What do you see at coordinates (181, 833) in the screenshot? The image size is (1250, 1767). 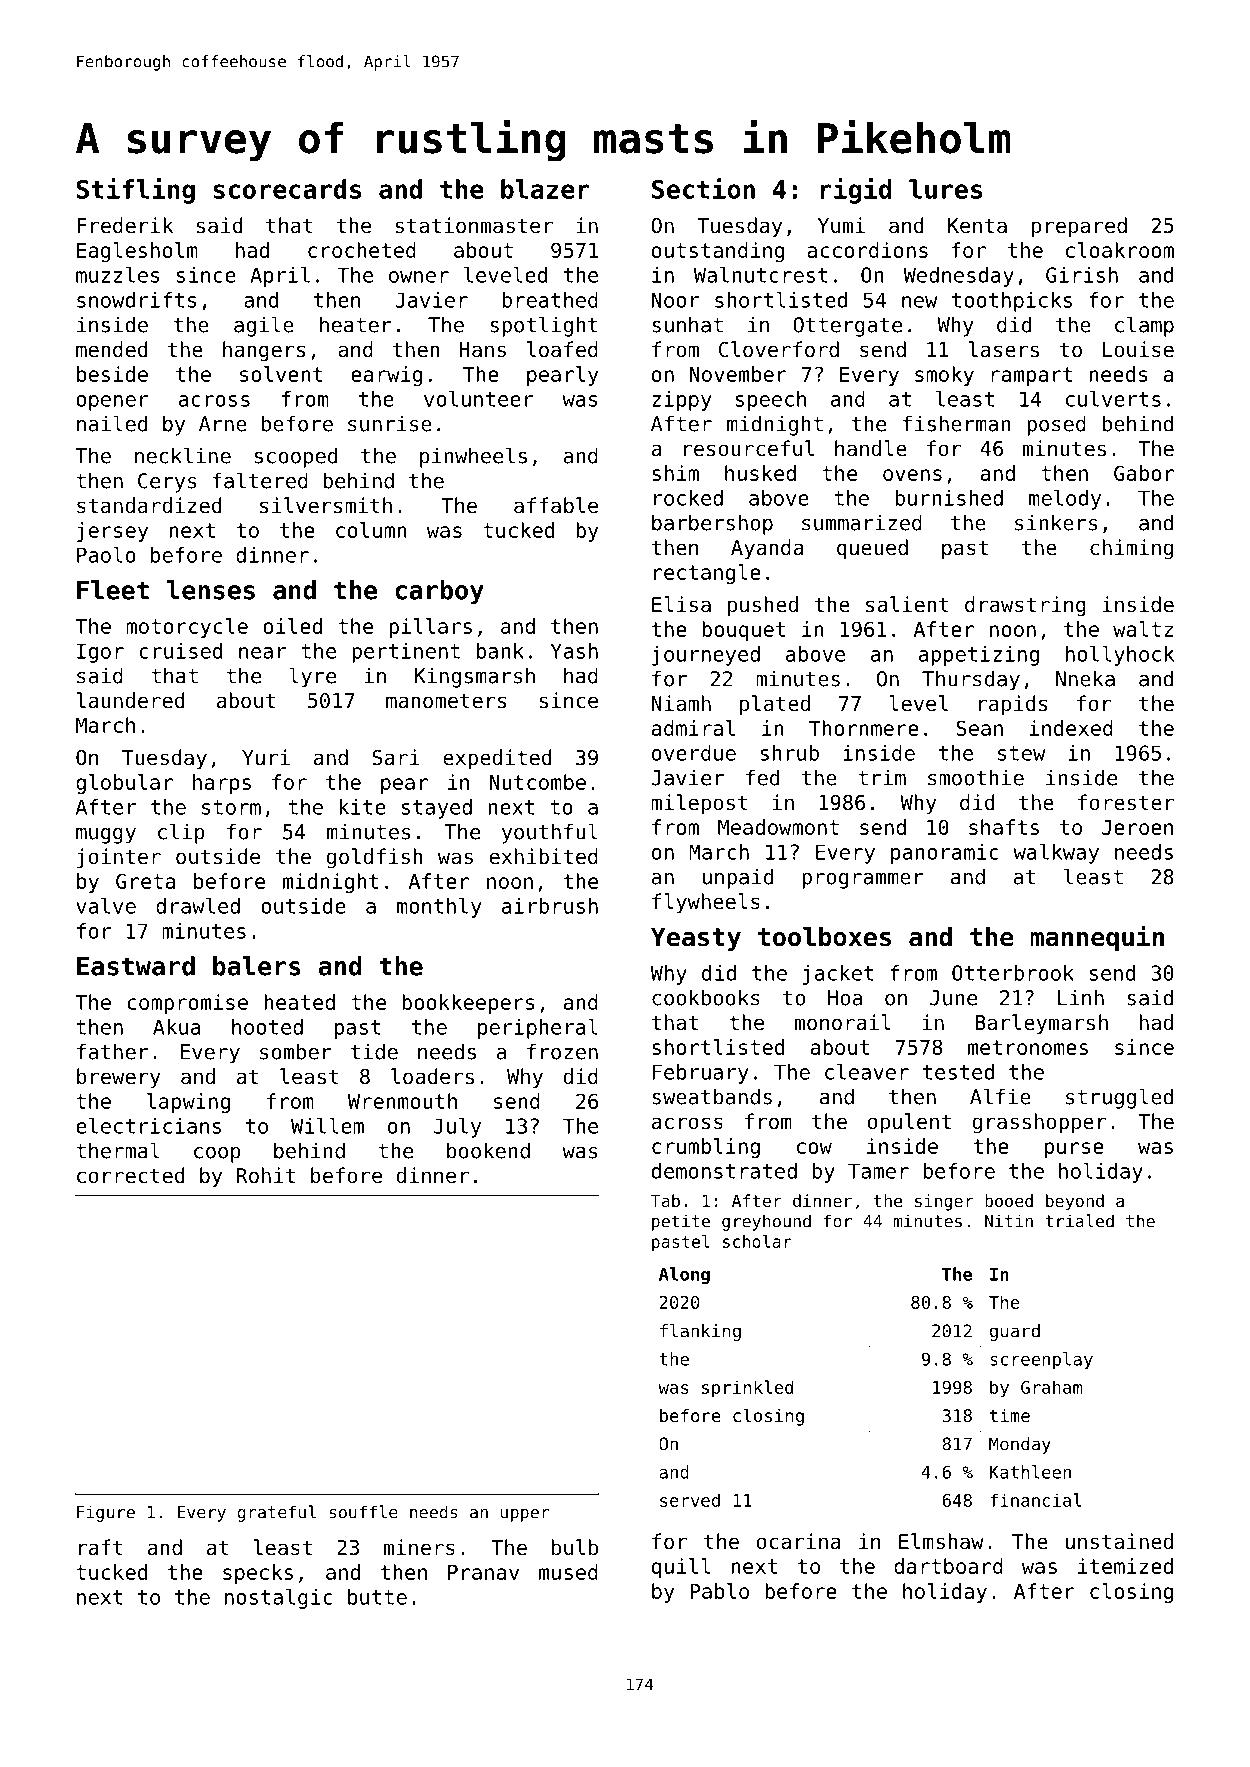 I see `clip` at bounding box center [181, 833].
